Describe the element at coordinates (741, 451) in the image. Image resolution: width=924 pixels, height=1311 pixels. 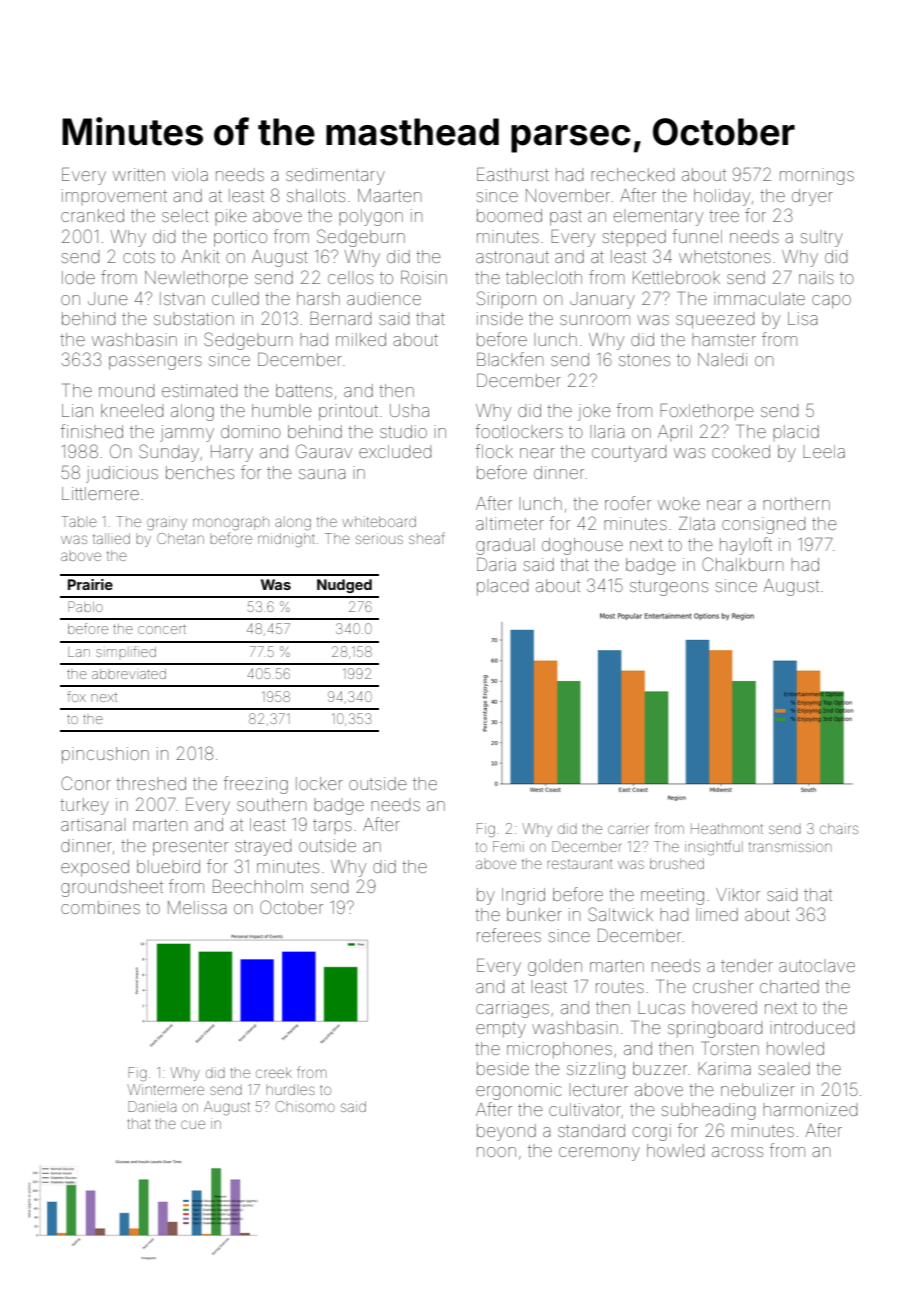
I see `cooked` at that location.
